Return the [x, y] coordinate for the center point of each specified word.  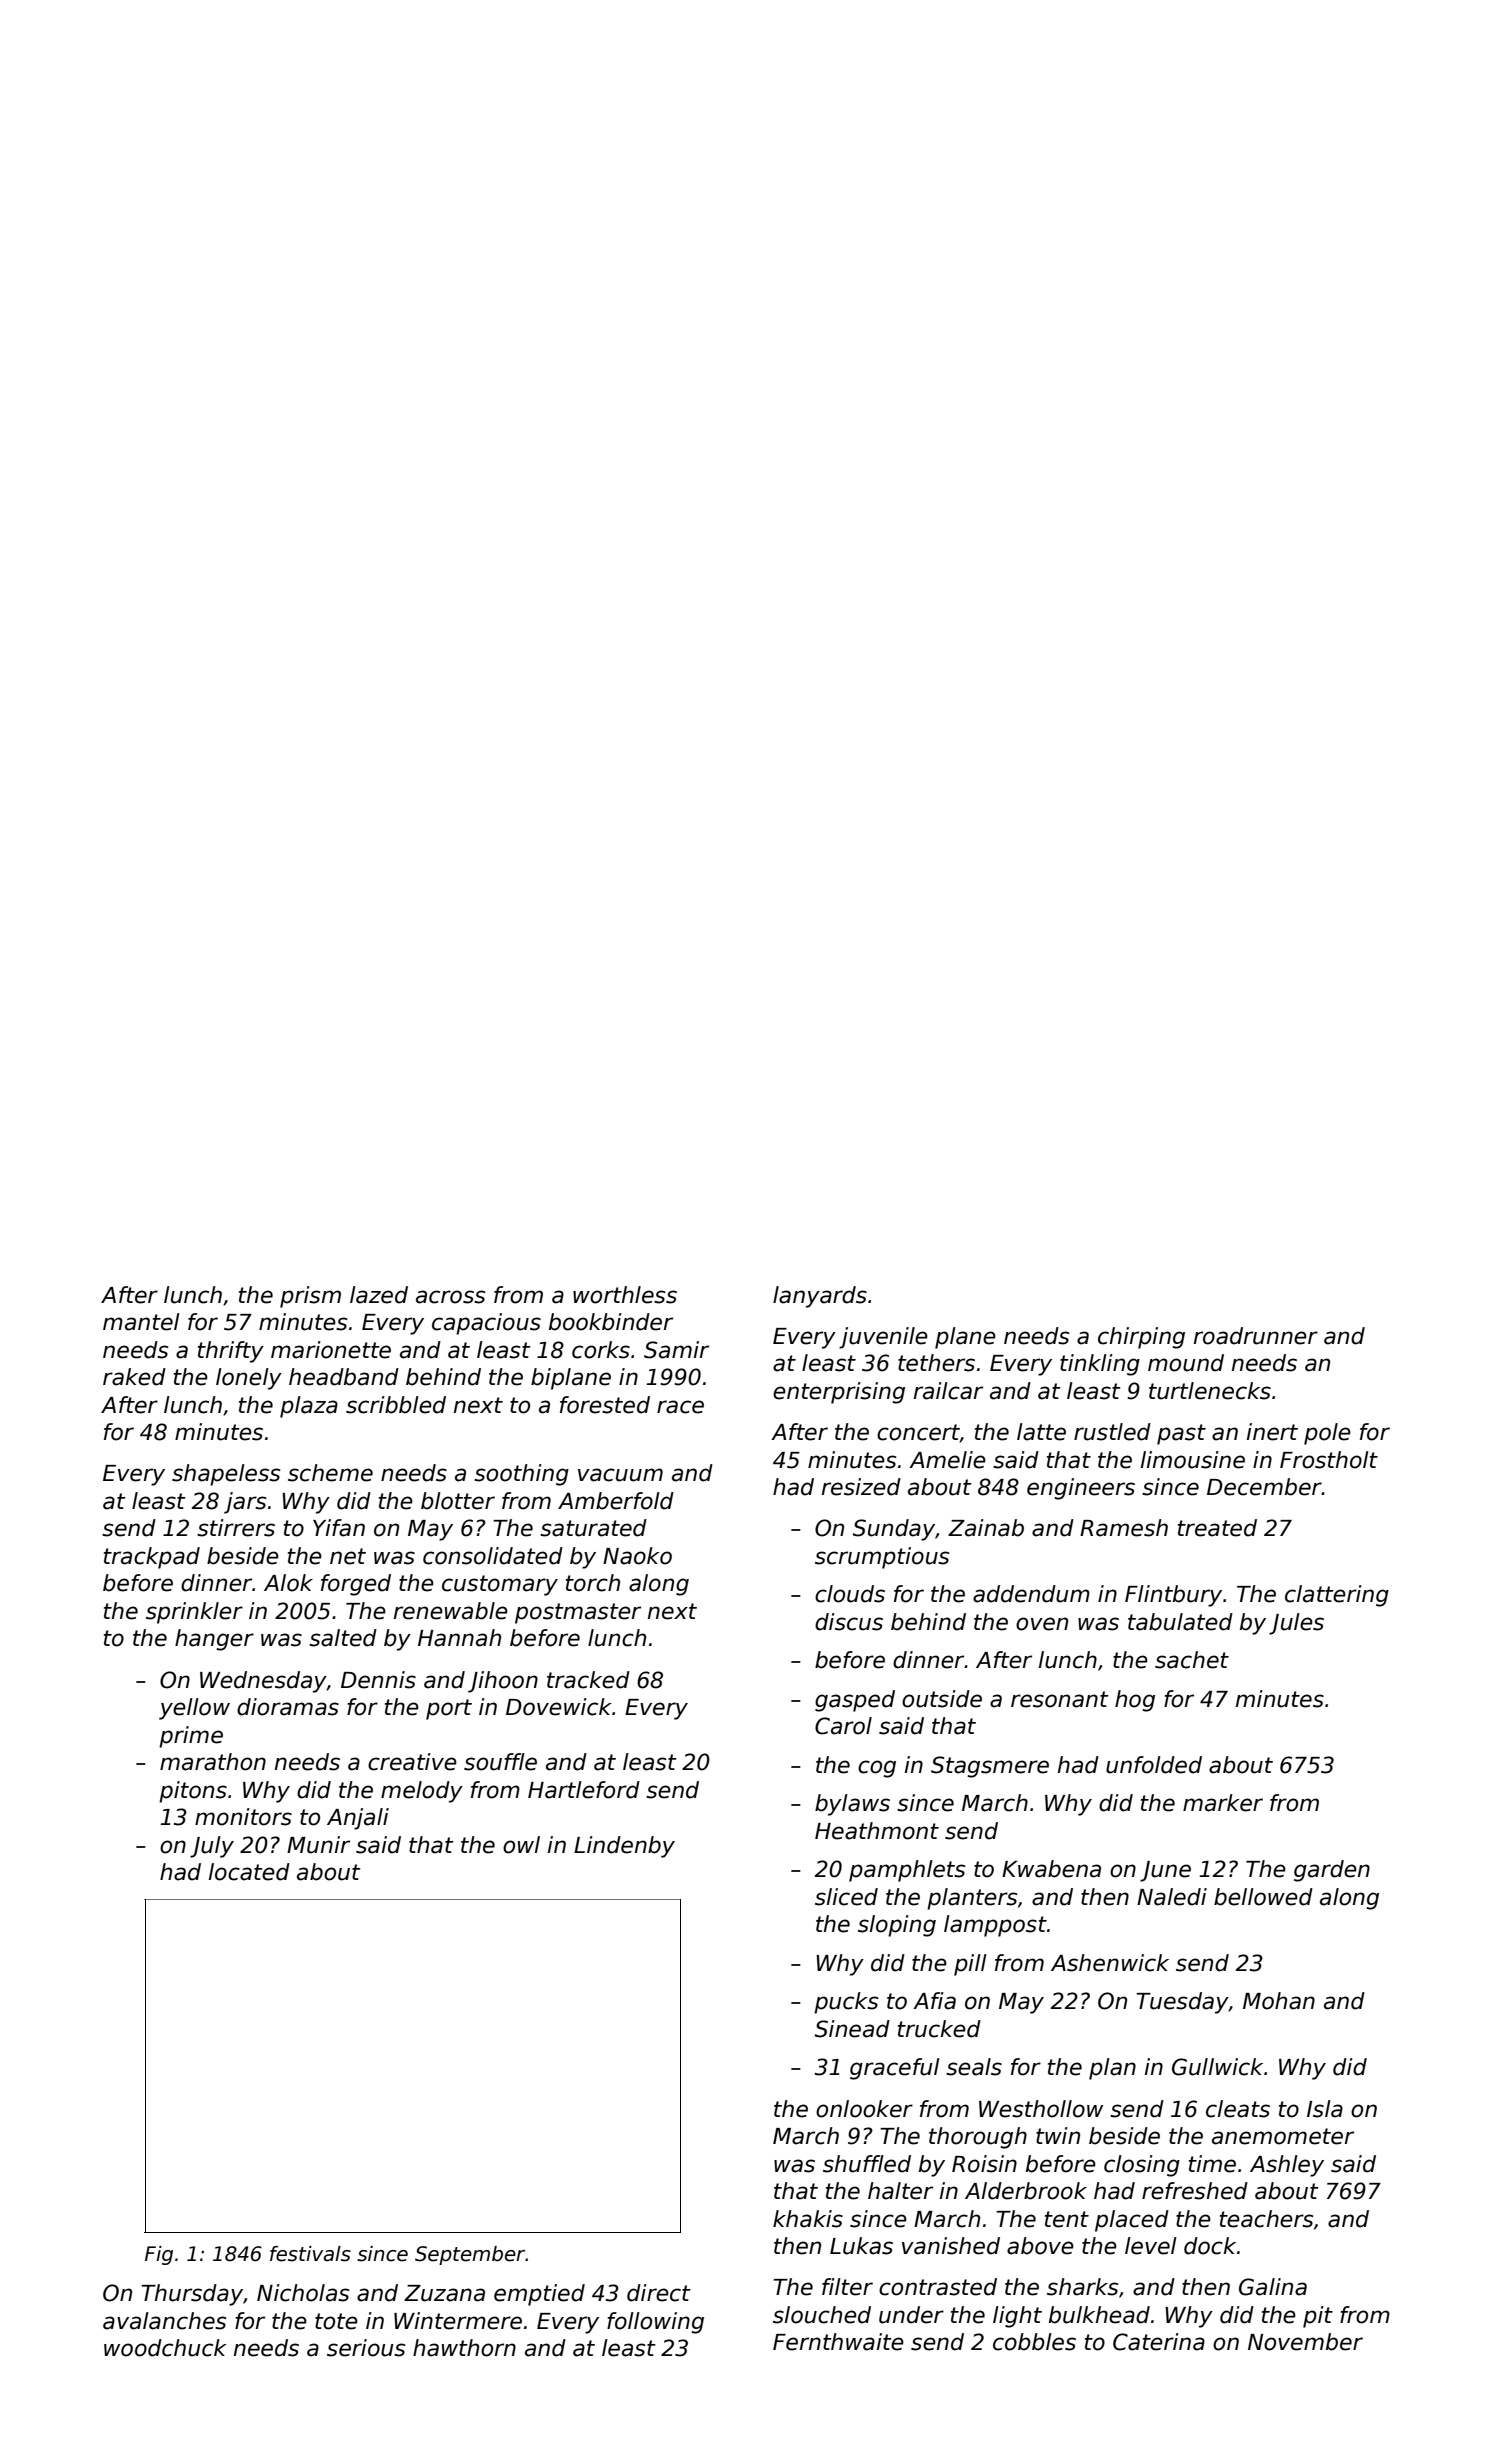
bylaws [852, 1805]
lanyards [820, 1297]
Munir [318, 1845]
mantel [141, 1322]
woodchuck [165, 2348]
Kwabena [1051, 1869]
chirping [1141, 1338]
